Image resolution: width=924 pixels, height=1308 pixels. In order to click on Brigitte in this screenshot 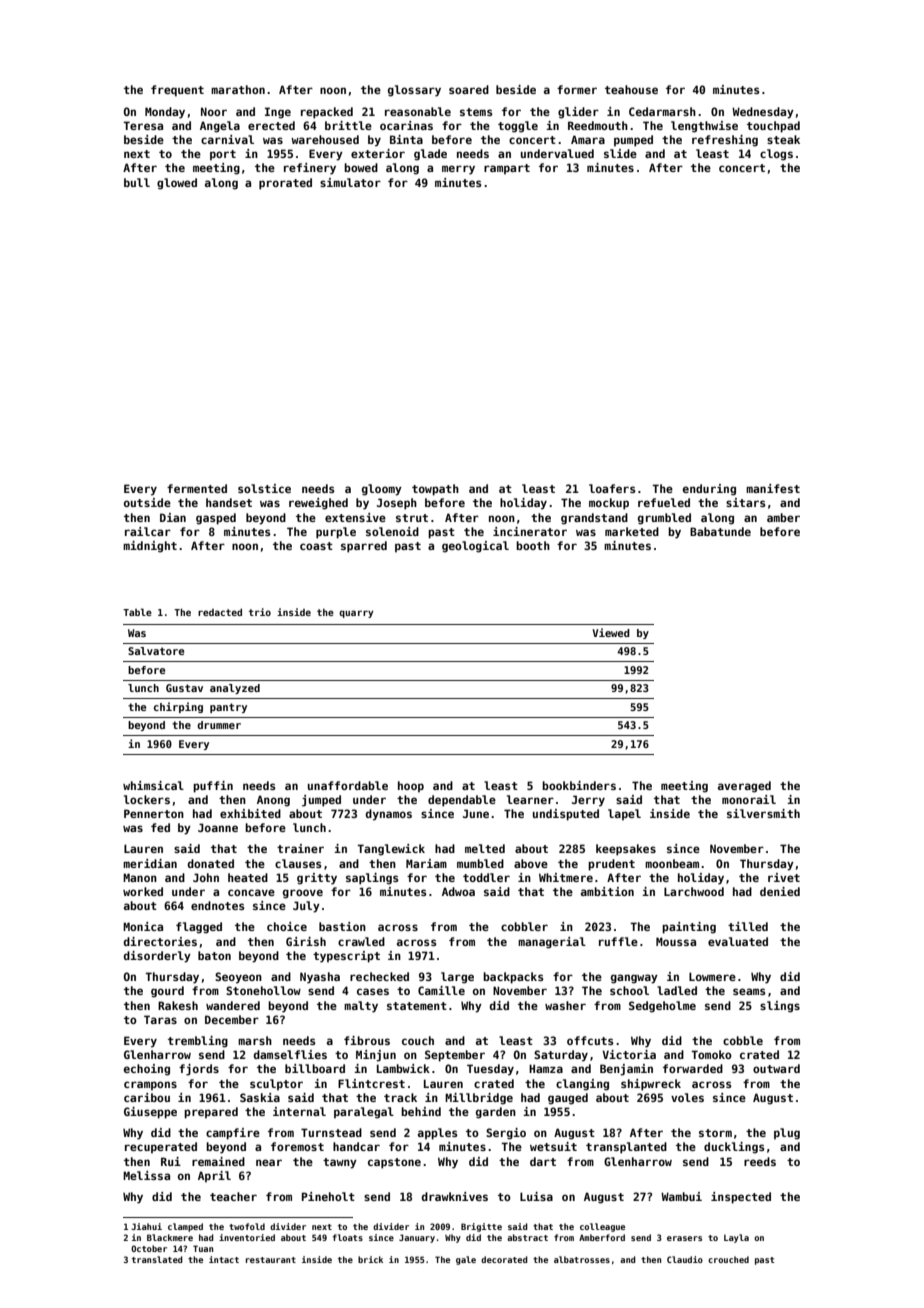, I will do `click(481, 1227)`.
